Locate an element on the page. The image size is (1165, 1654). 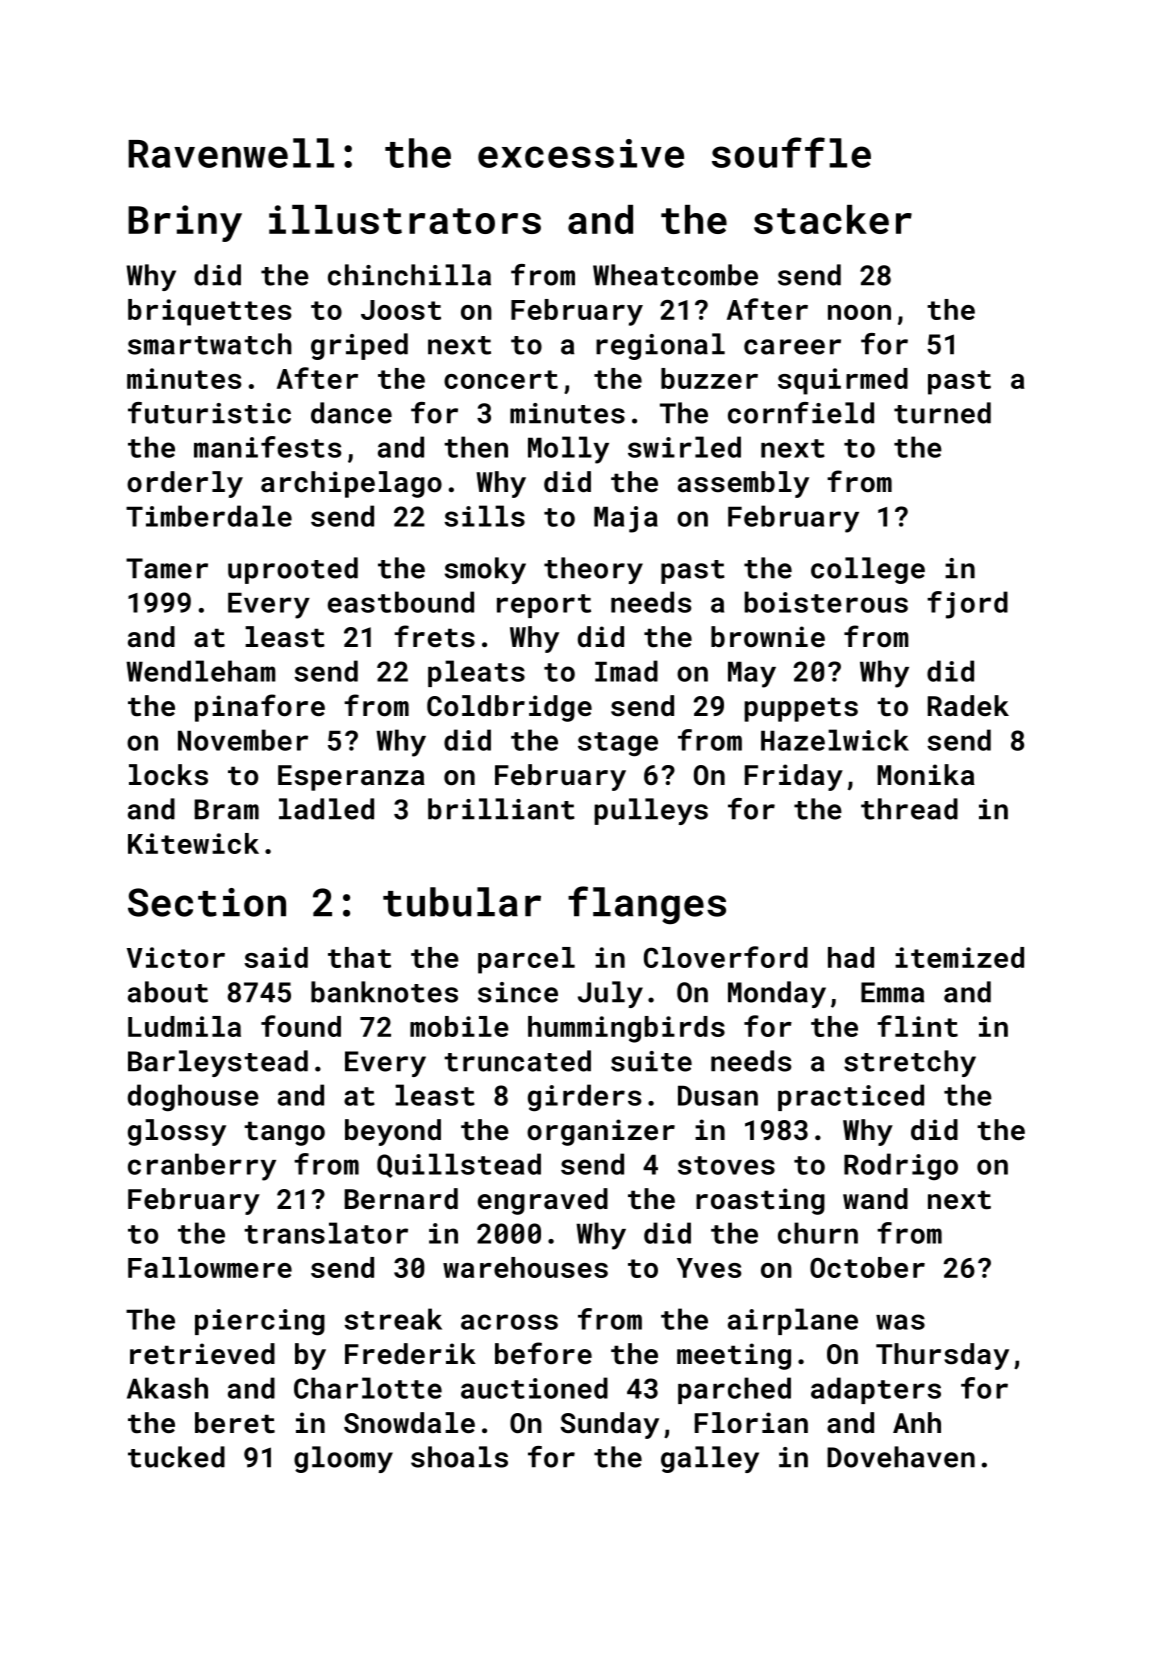
retrieved is located at coordinates (202, 1354).
